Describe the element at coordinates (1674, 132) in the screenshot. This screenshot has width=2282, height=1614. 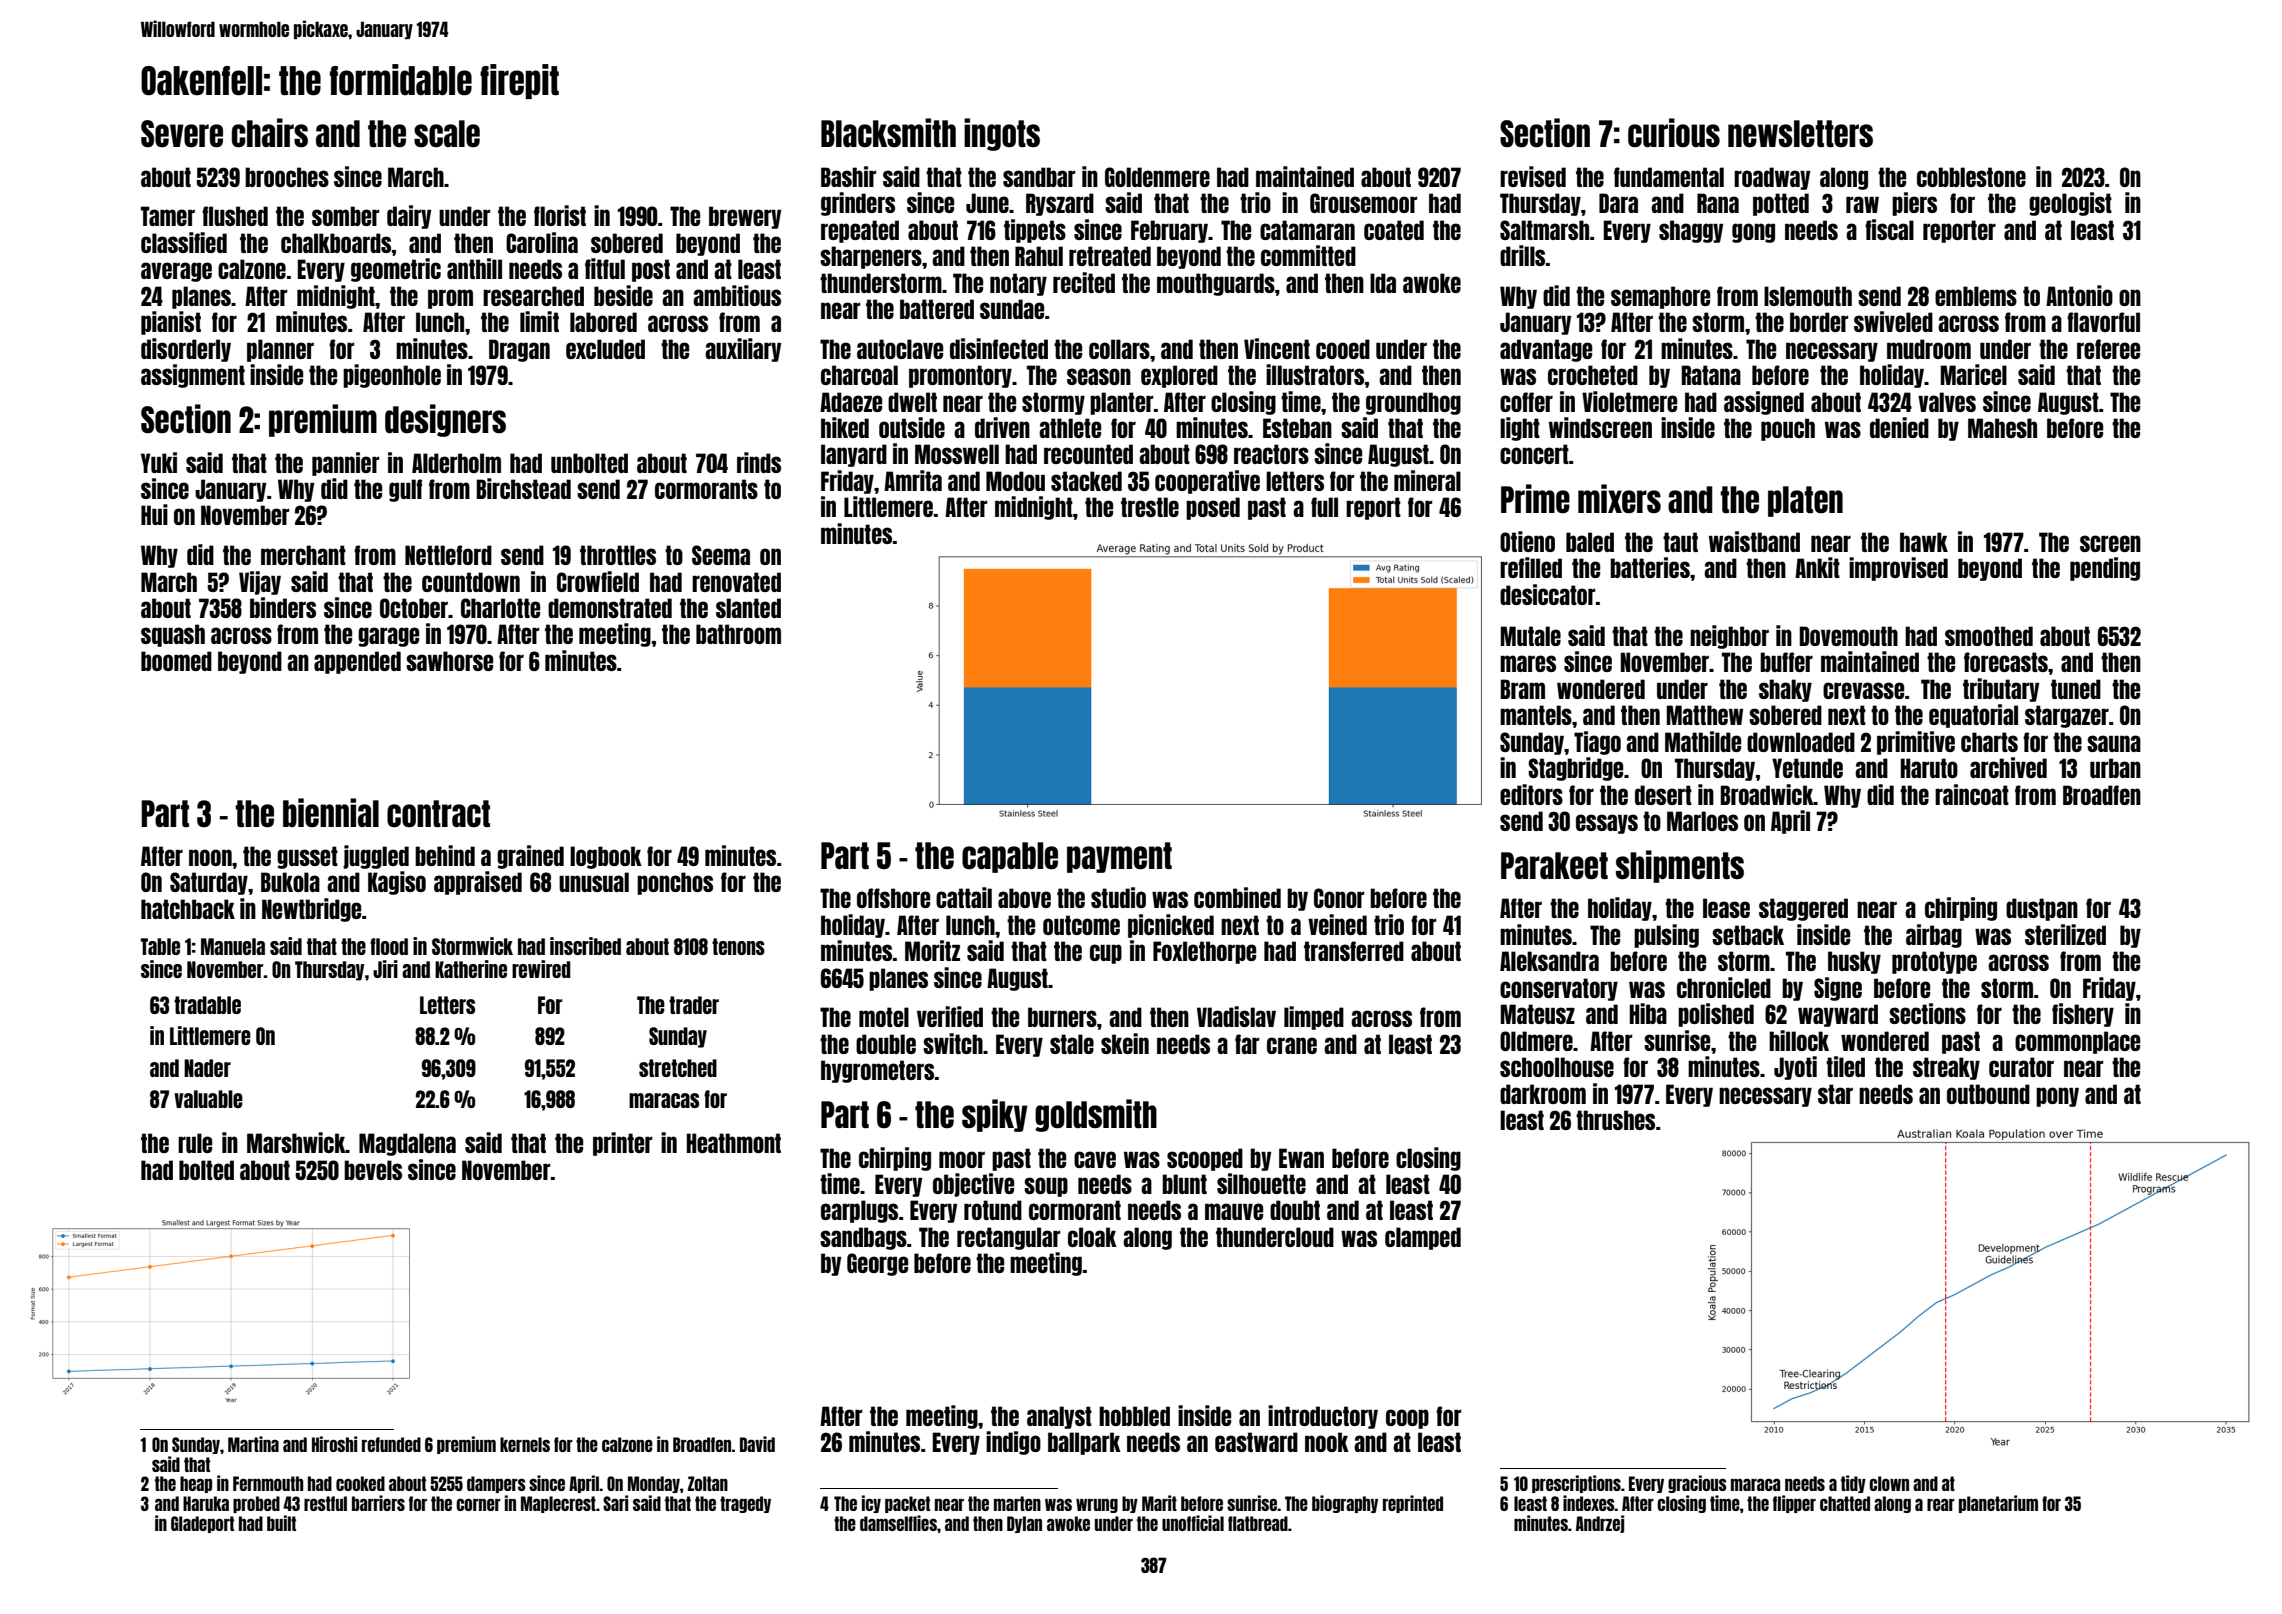
I see `curious` at that location.
